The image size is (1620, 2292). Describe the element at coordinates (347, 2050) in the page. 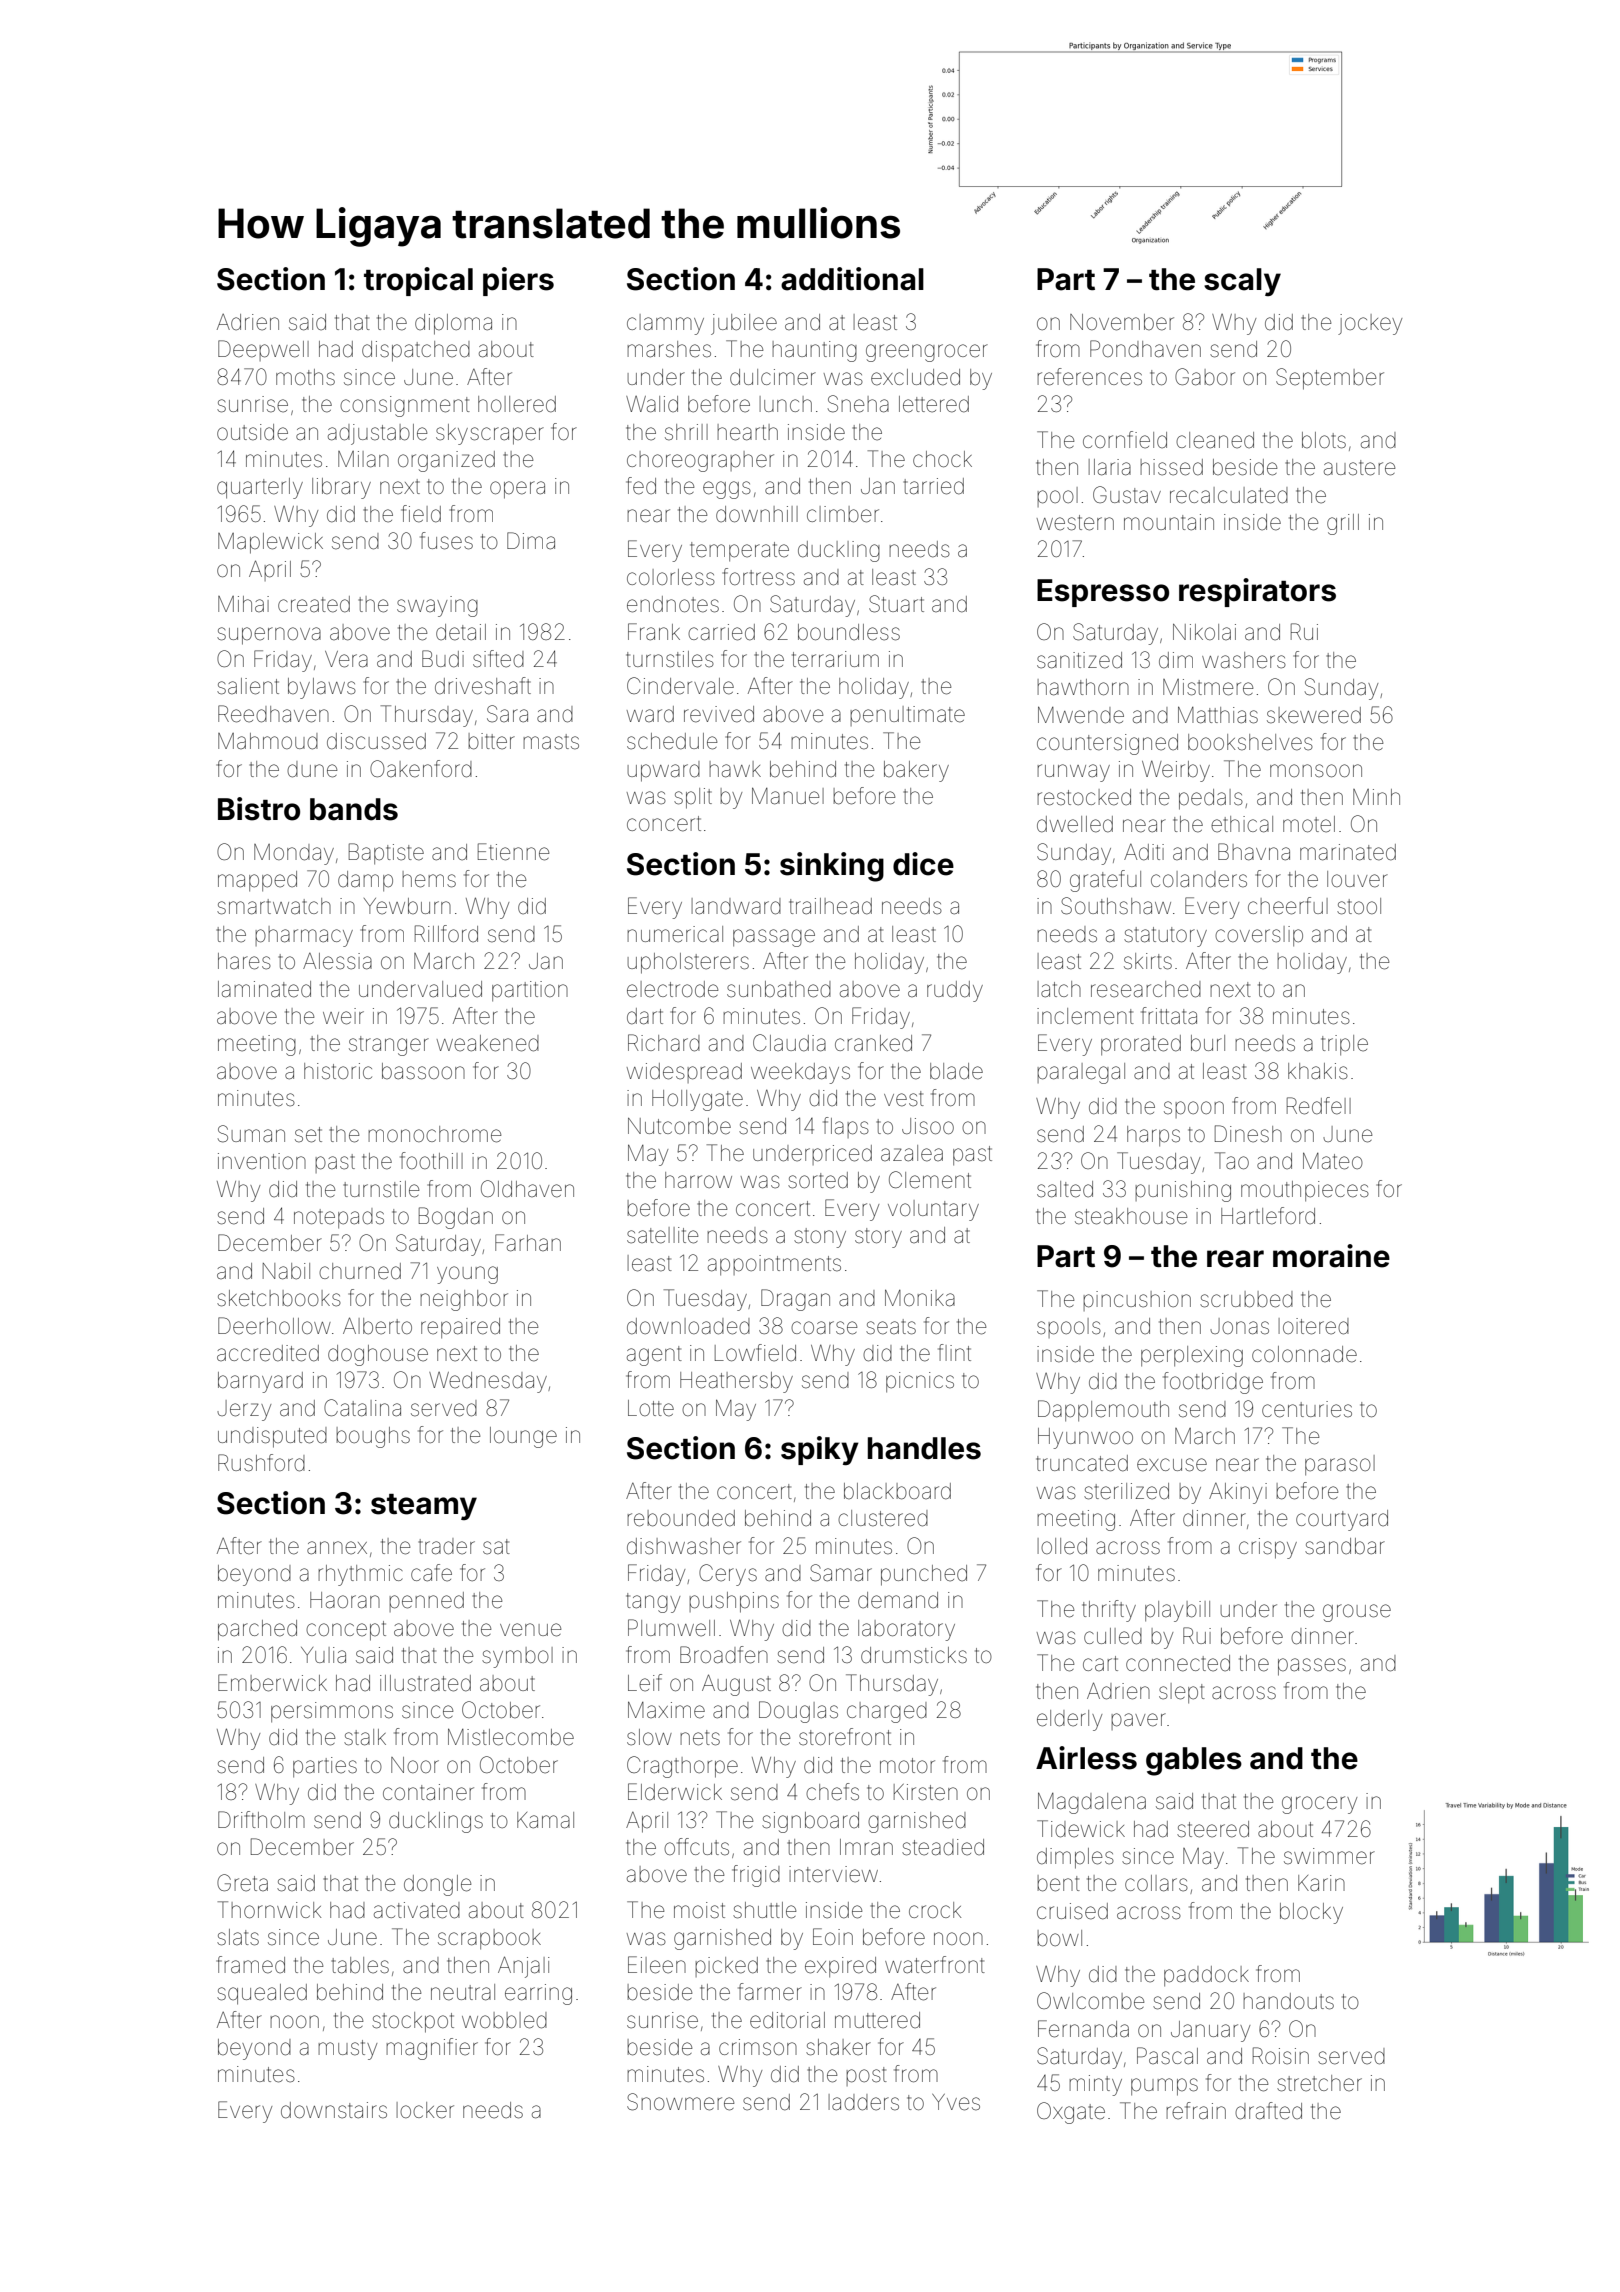

I see `musty` at that location.
